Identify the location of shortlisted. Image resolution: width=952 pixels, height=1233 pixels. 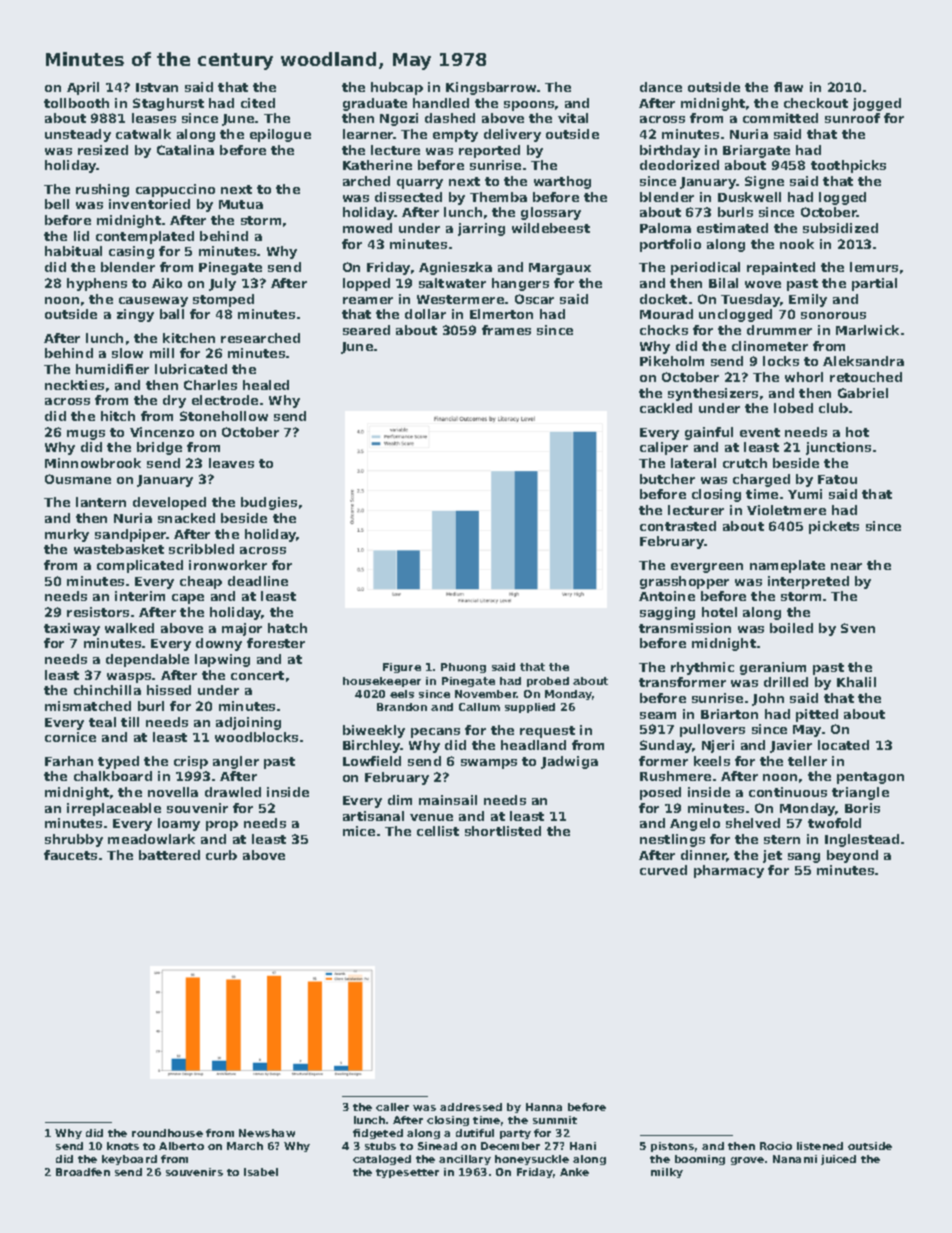
(503, 831).
